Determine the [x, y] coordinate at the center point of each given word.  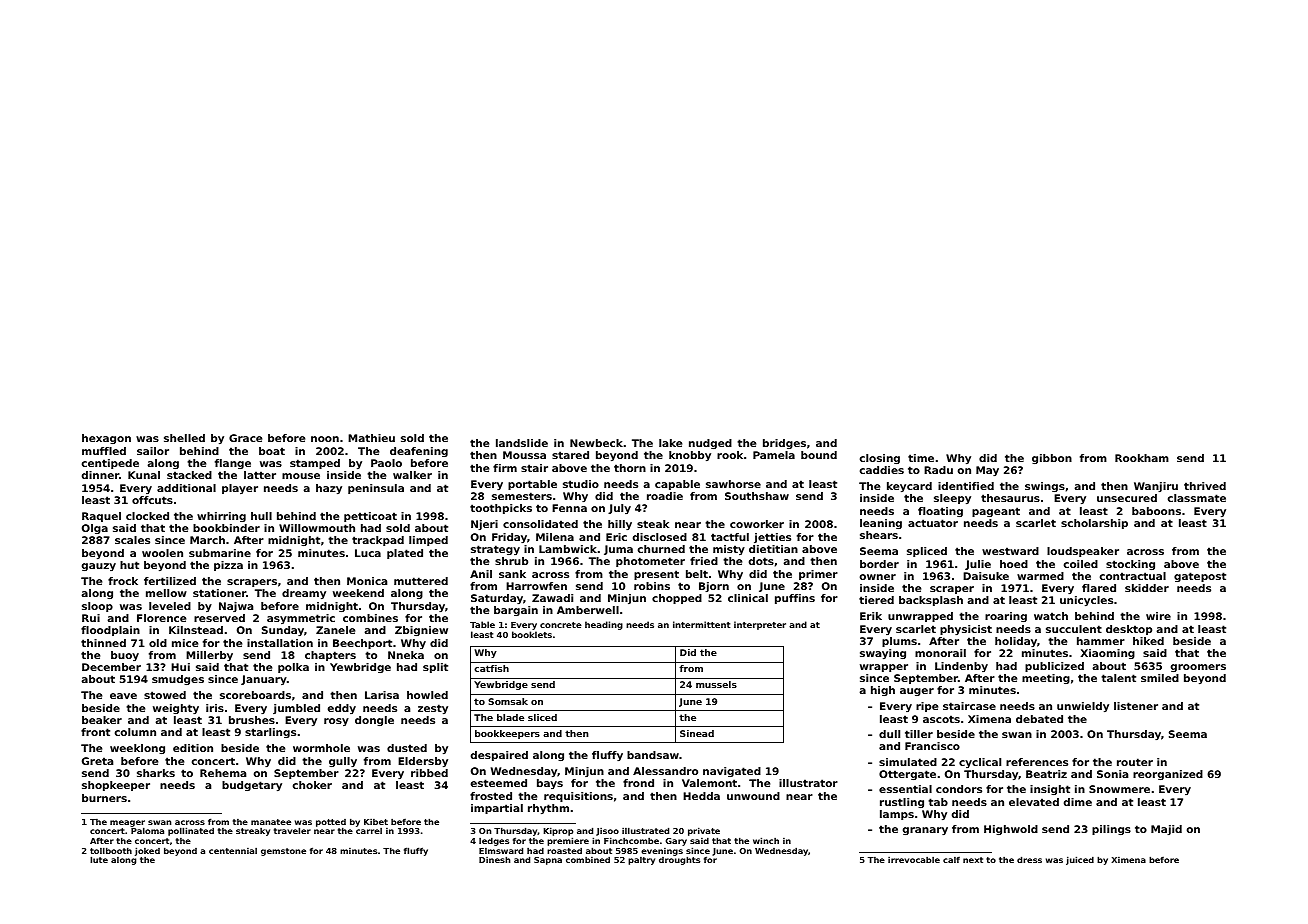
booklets [532, 635]
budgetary [252, 786]
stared [570, 455]
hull [261, 516]
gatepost [1200, 577]
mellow [166, 593]
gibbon [1052, 459]
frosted [491, 796]
